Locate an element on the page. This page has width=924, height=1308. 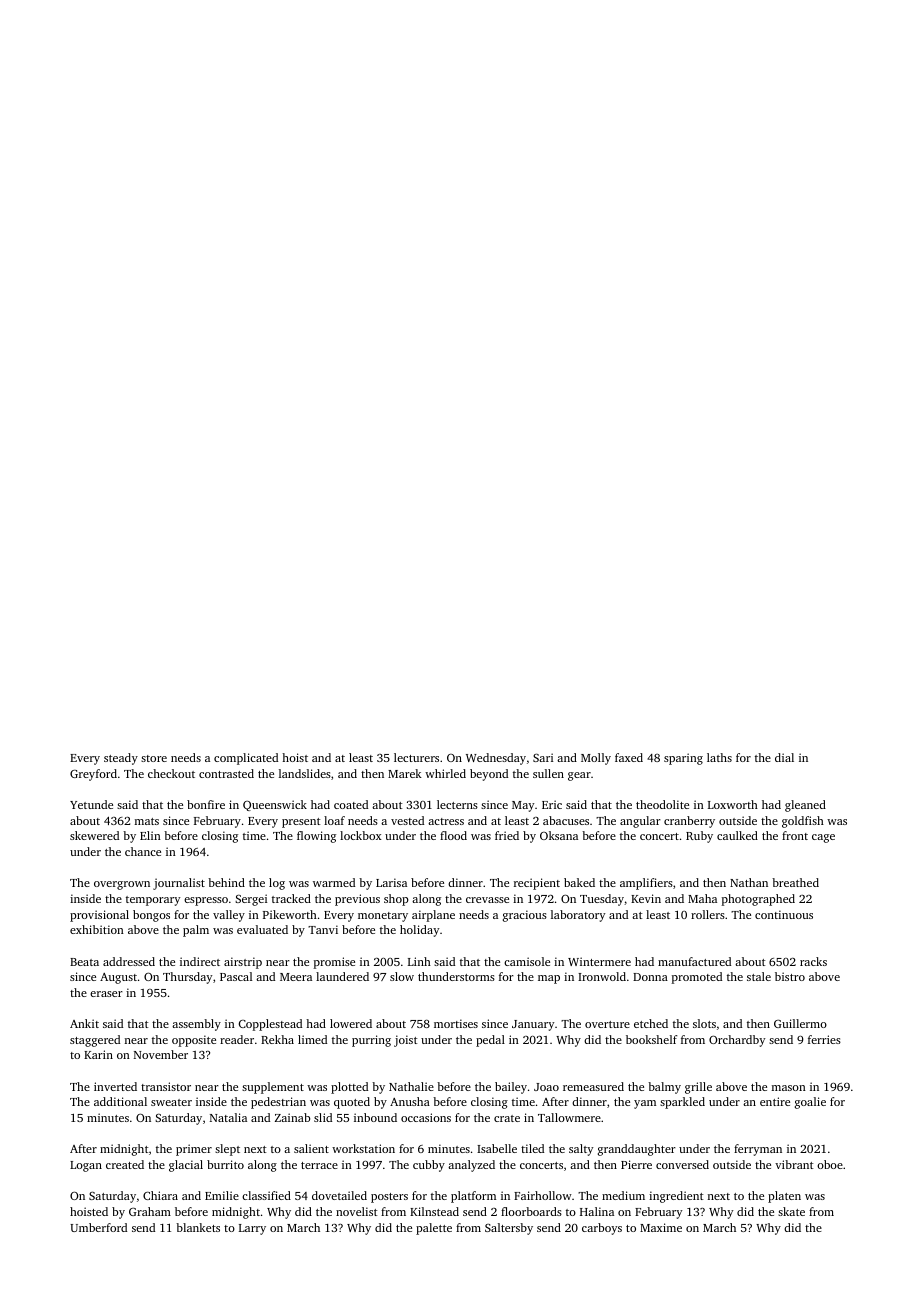
ferries is located at coordinates (824, 1039).
